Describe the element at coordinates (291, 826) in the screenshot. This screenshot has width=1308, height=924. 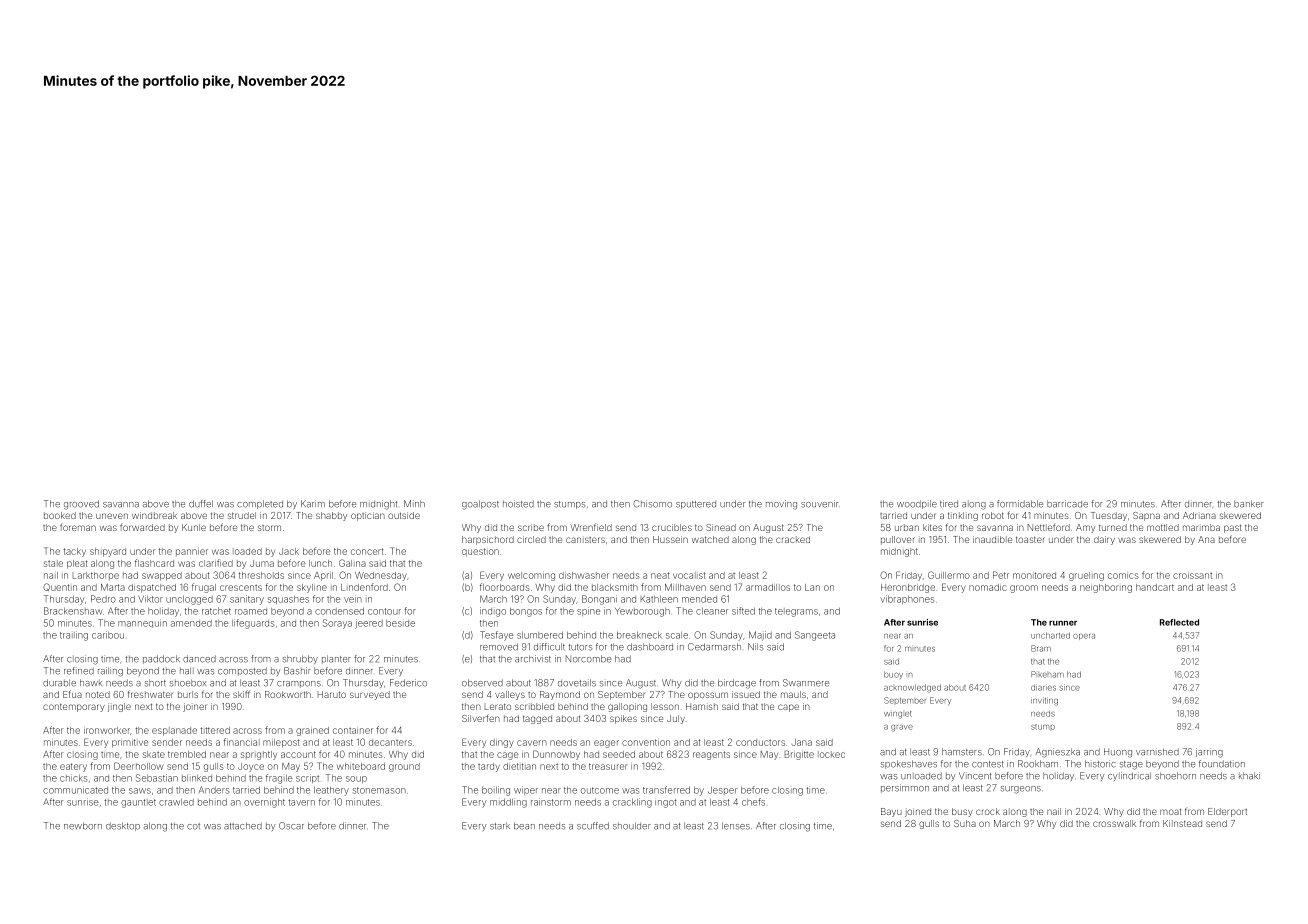
I see `Oscar` at that location.
